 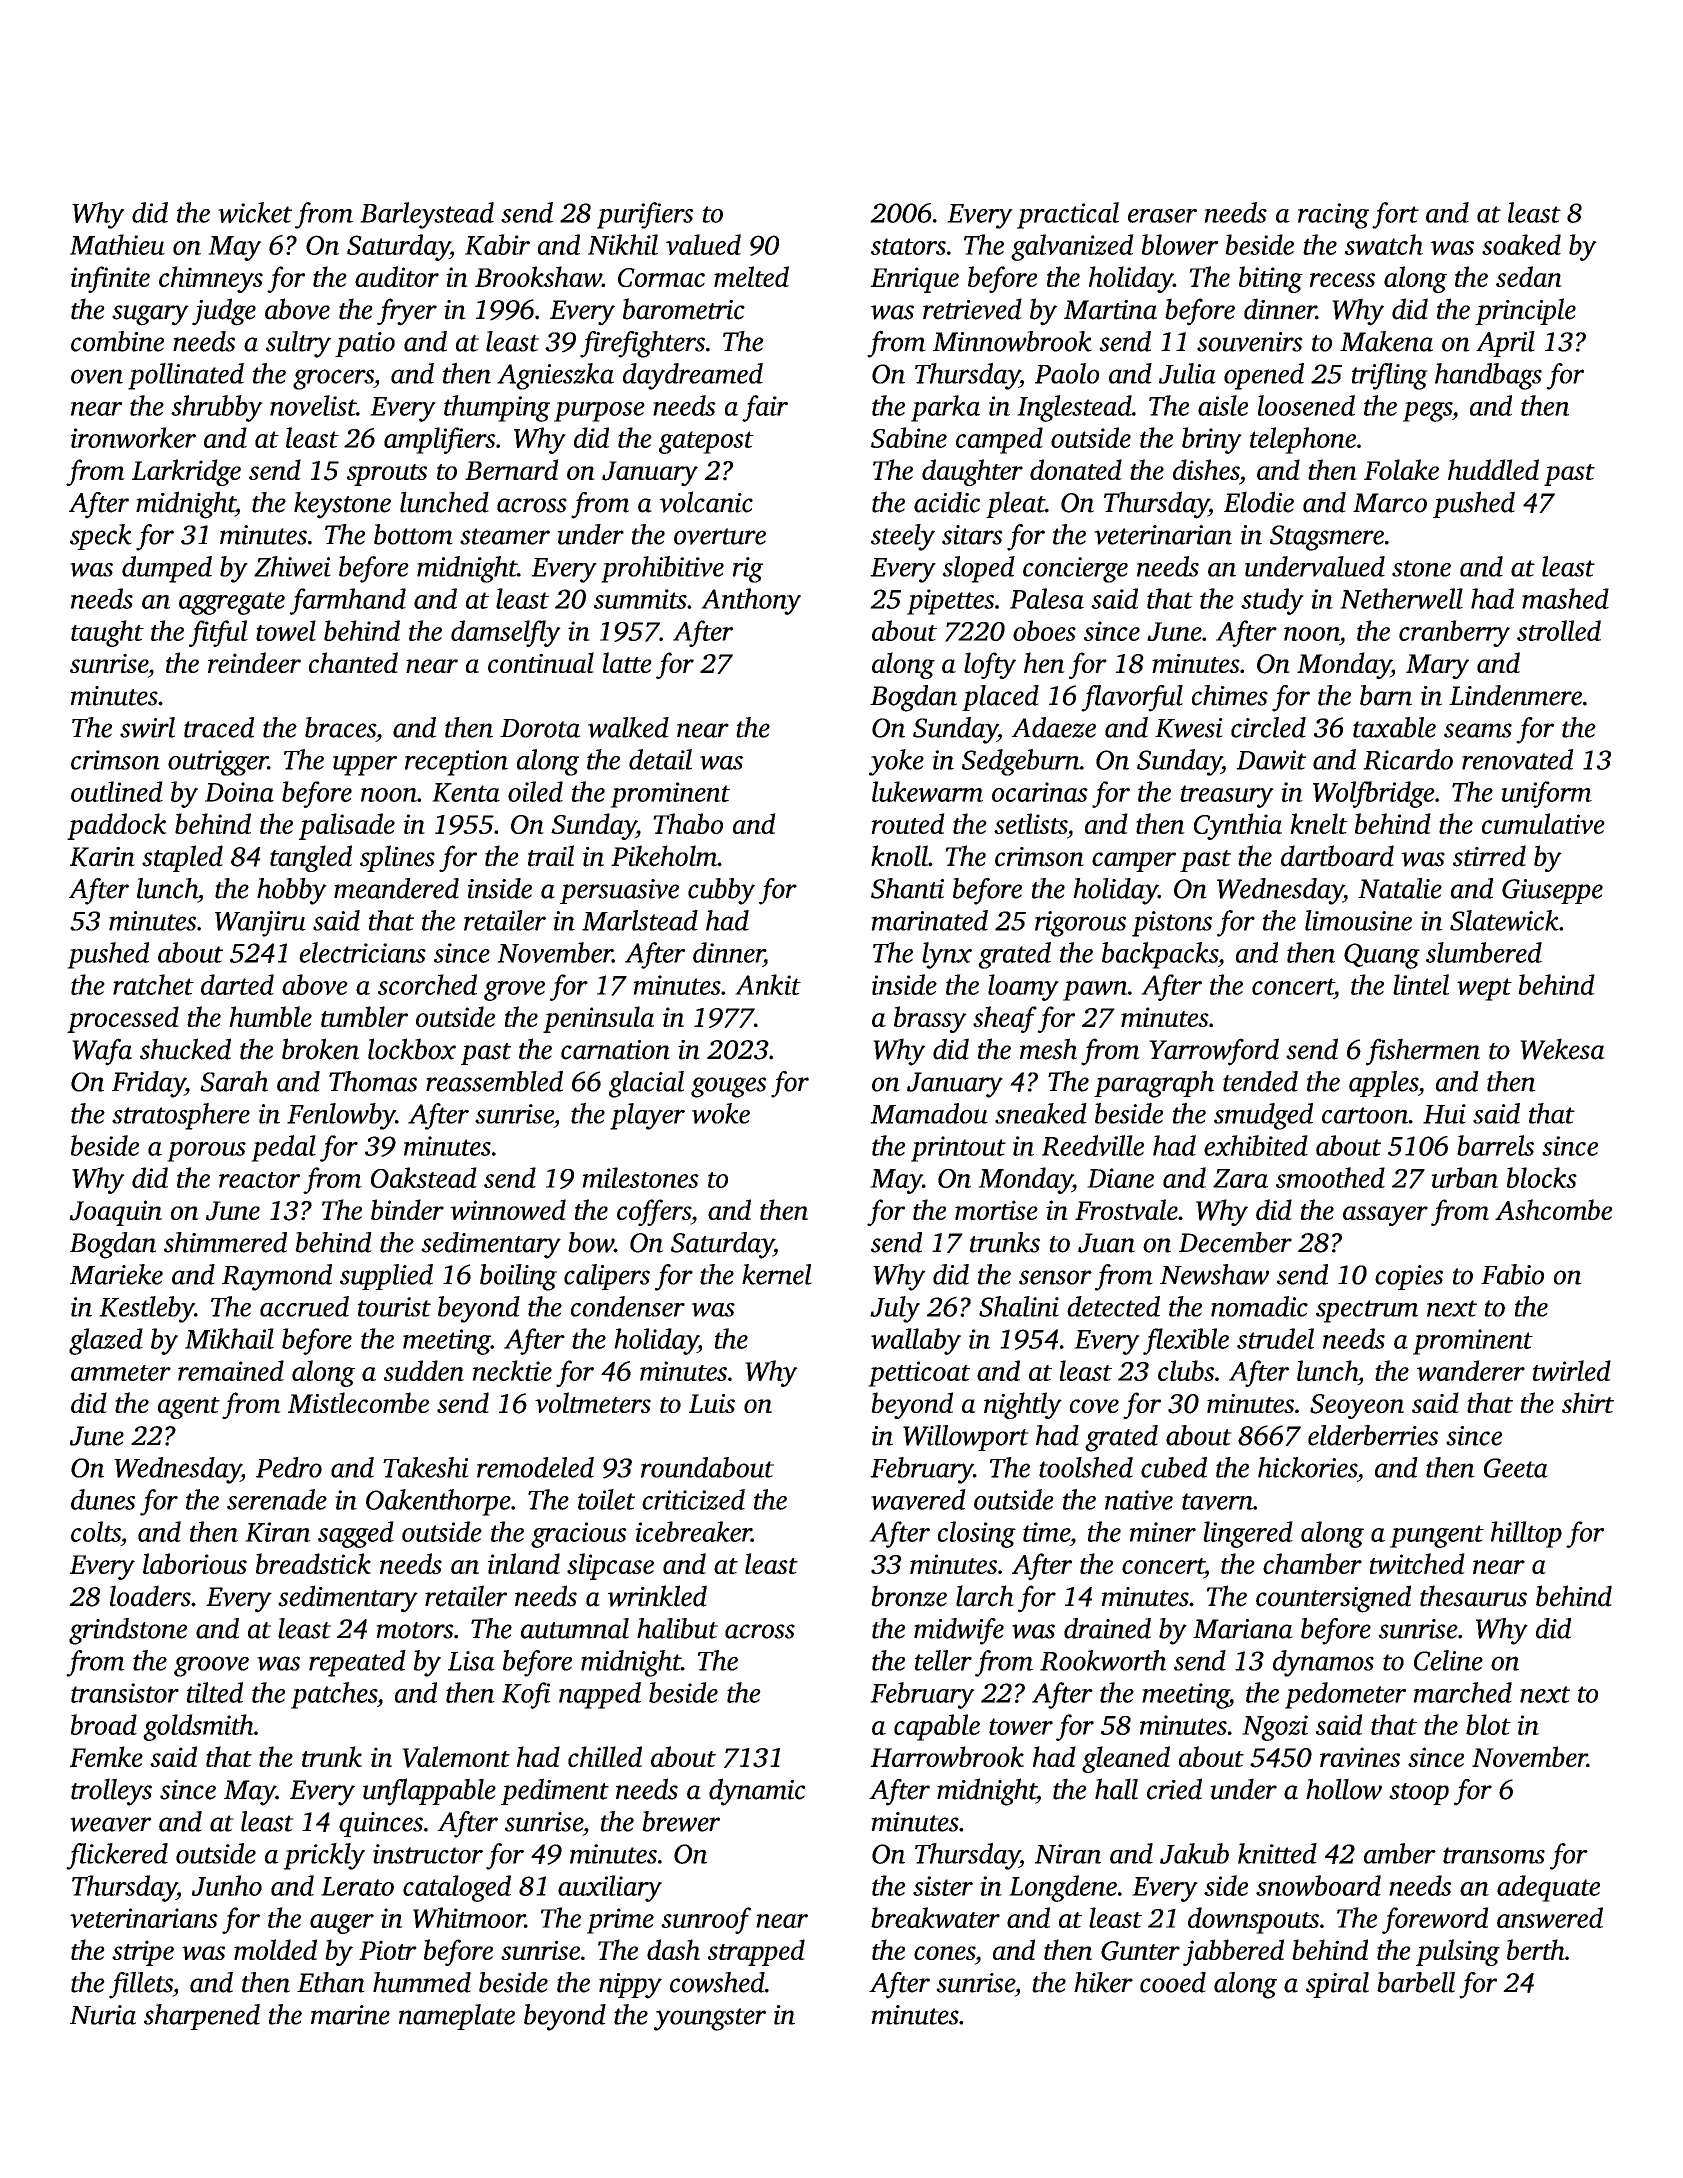 I want to click on stripe, so click(x=143, y=1953).
